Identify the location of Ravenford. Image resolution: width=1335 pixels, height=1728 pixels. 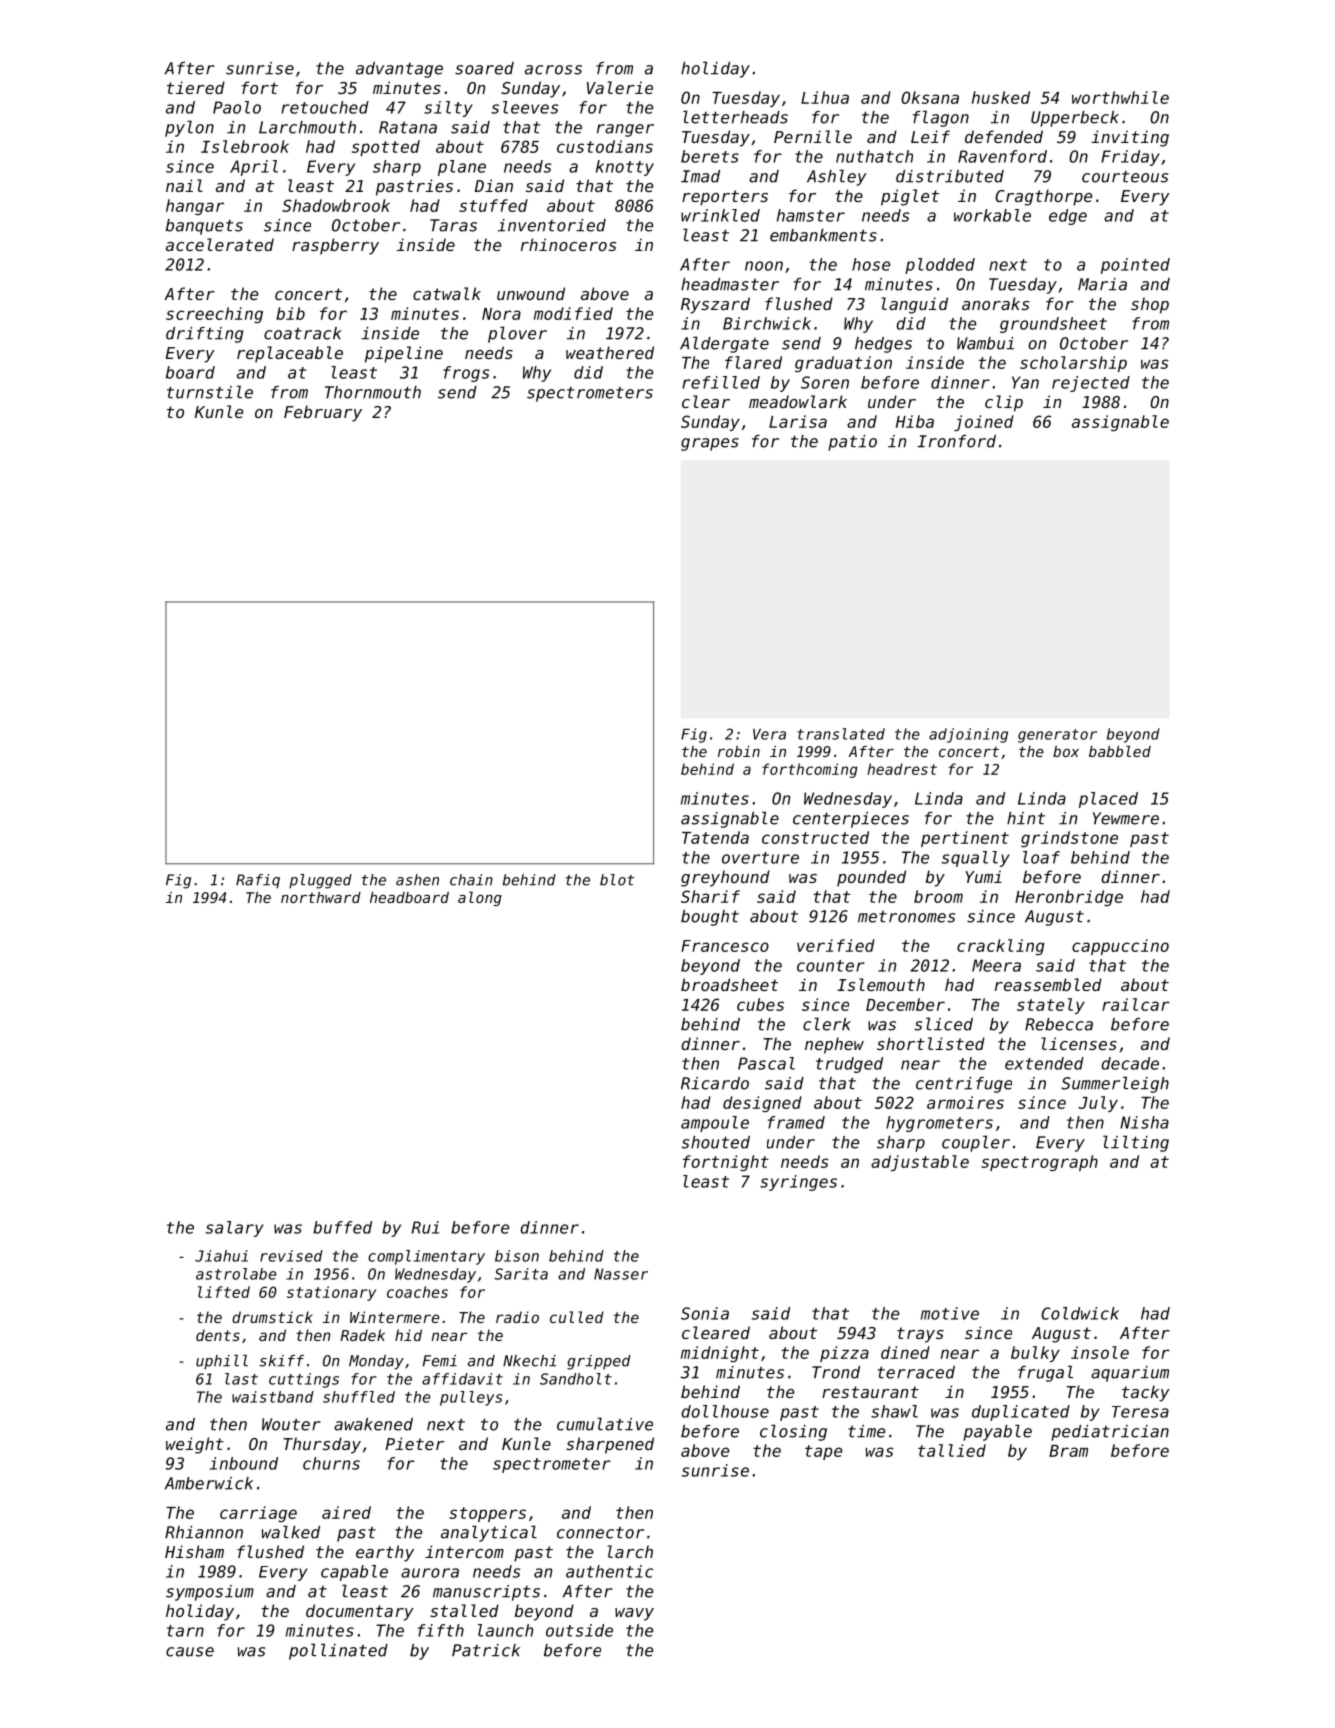
(1002, 156).
